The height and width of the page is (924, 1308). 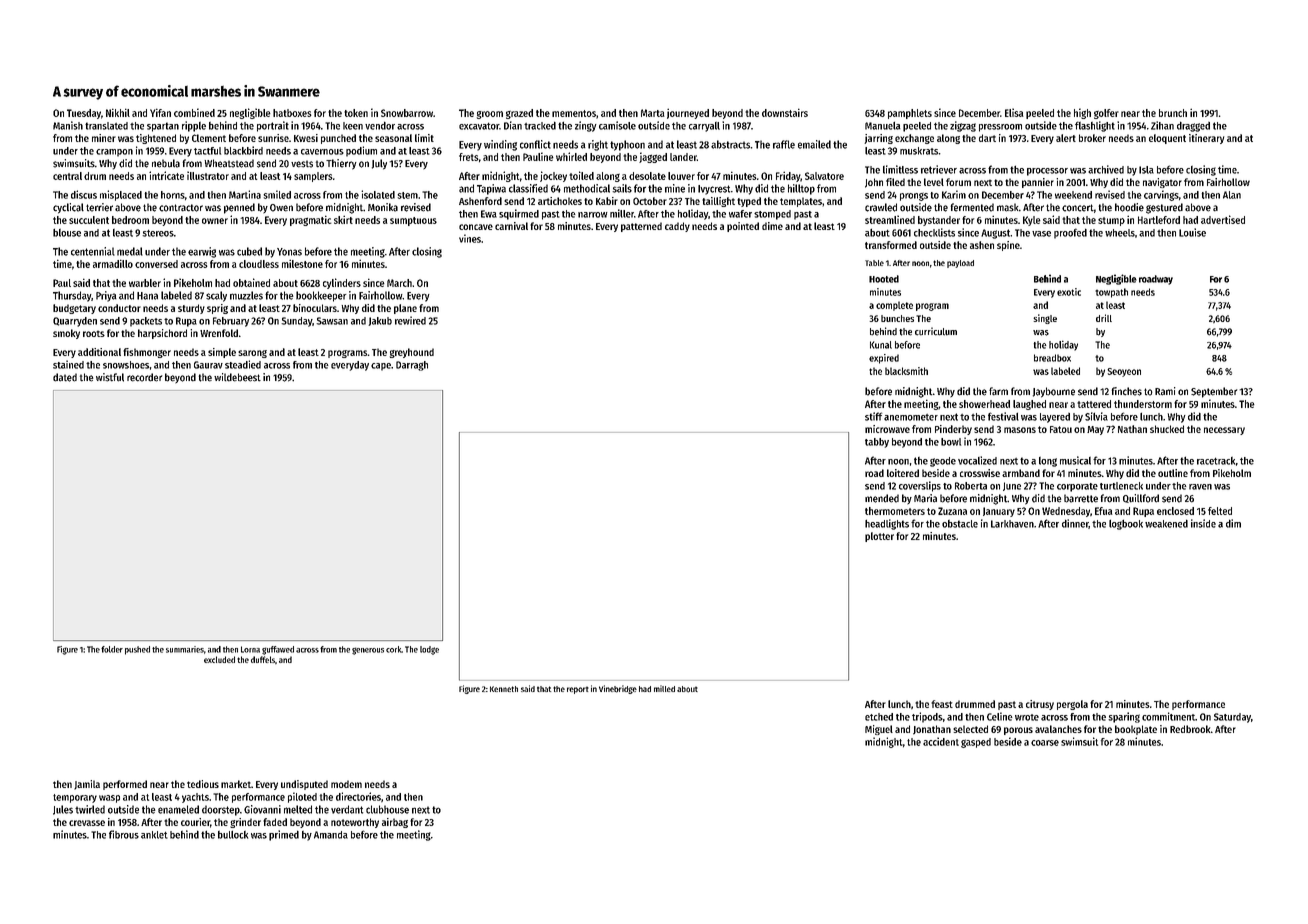 I want to click on anklet, so click(x=154, y=835).
